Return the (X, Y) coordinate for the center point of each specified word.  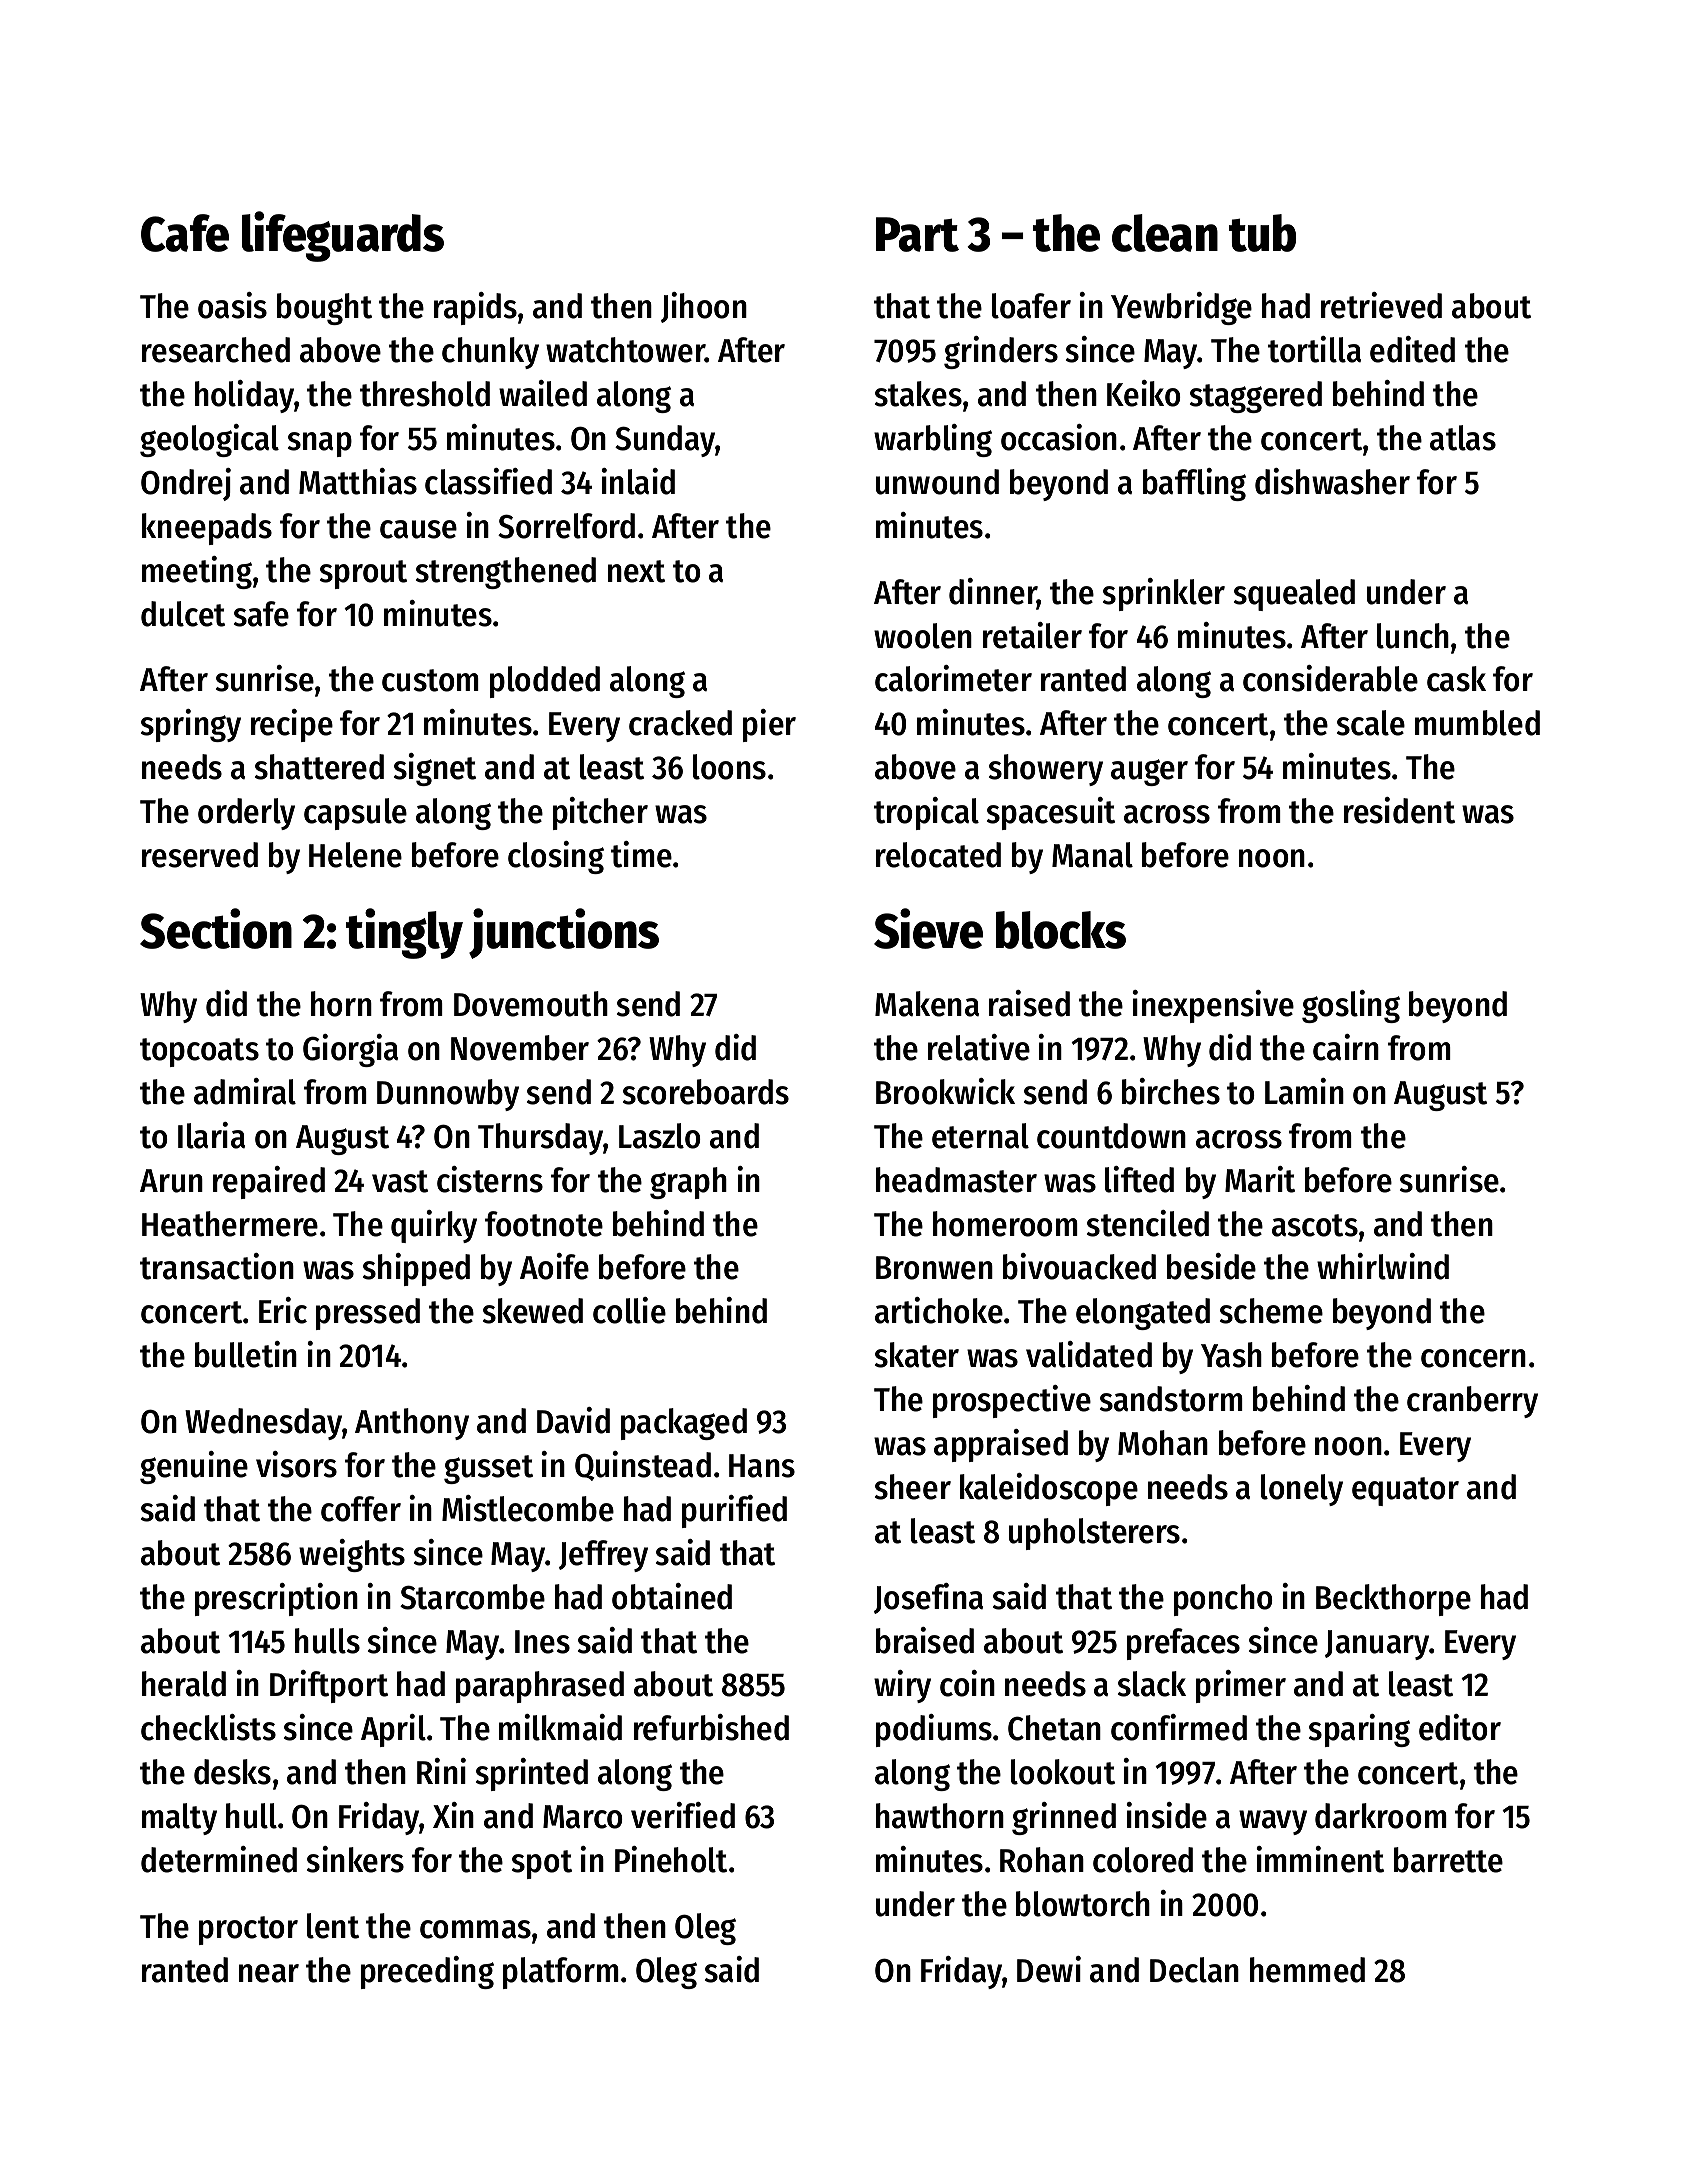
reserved (200, 855)
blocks (1061, 930)
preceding (427, 1972)
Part (917, 234)
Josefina (928, 1598)
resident (1399, 810)
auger (1149, 772)
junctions (564, 933)
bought (324, 309)
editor (1460, 1727)
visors (296, 1464)
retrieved (1381, 305)
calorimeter (953, 678)
